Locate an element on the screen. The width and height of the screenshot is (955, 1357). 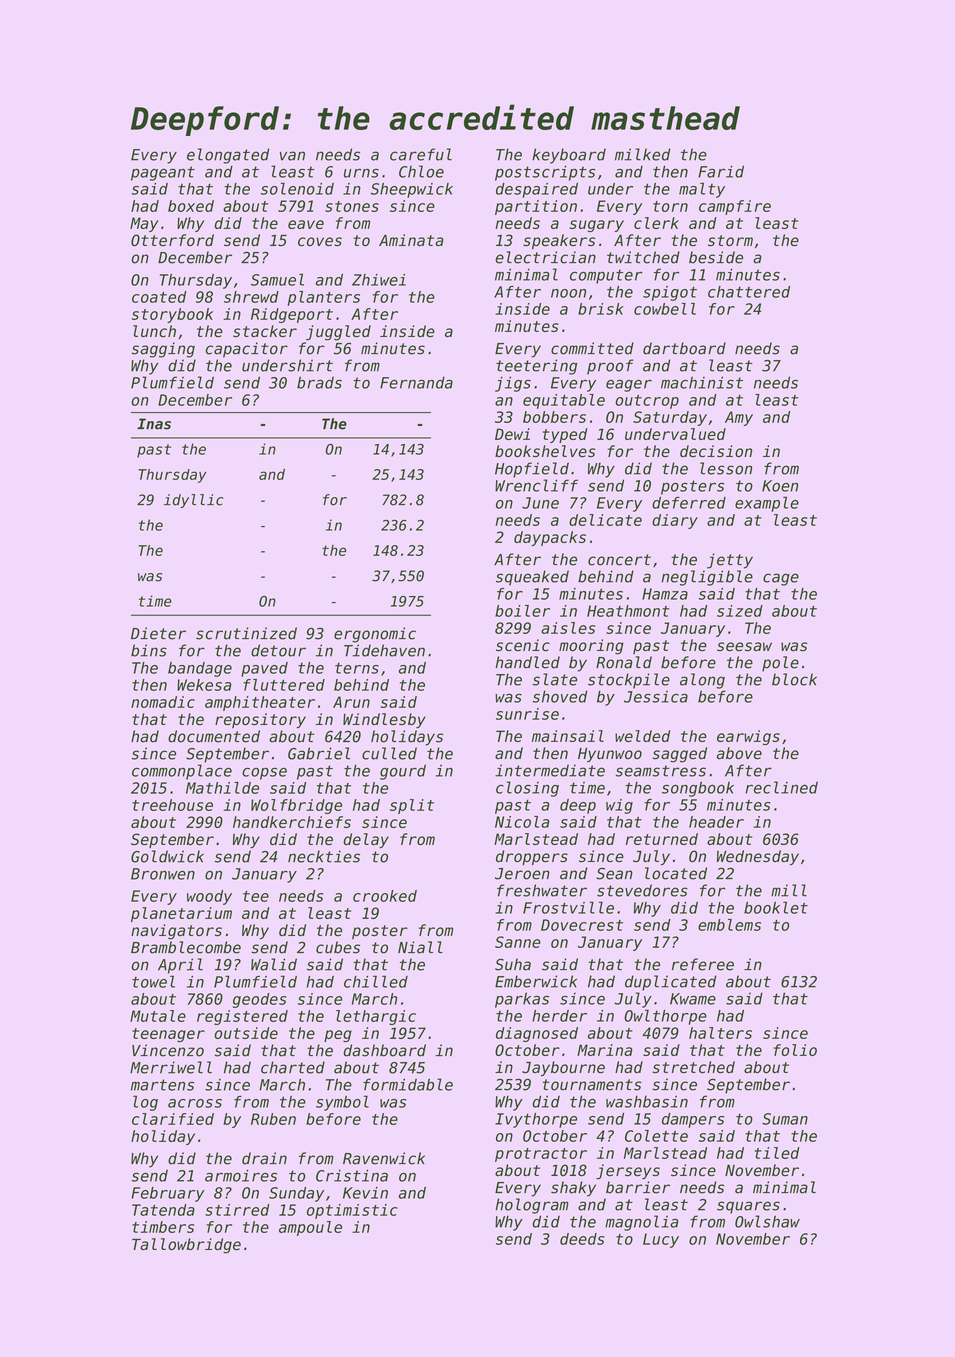
jigs is located at coordinates (513, 384).
